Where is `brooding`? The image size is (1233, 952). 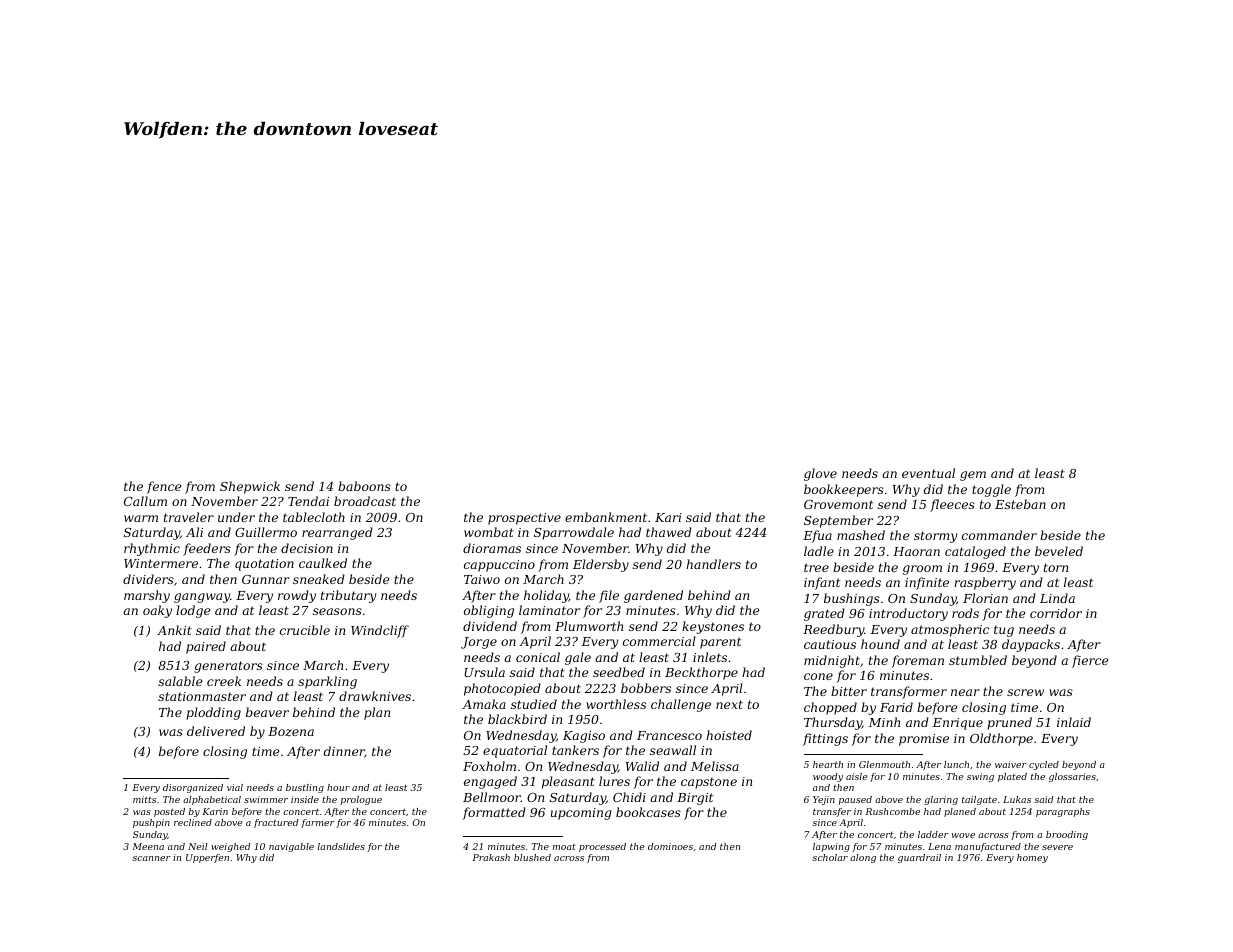
brooding is located at coordinates (1067, 835).
